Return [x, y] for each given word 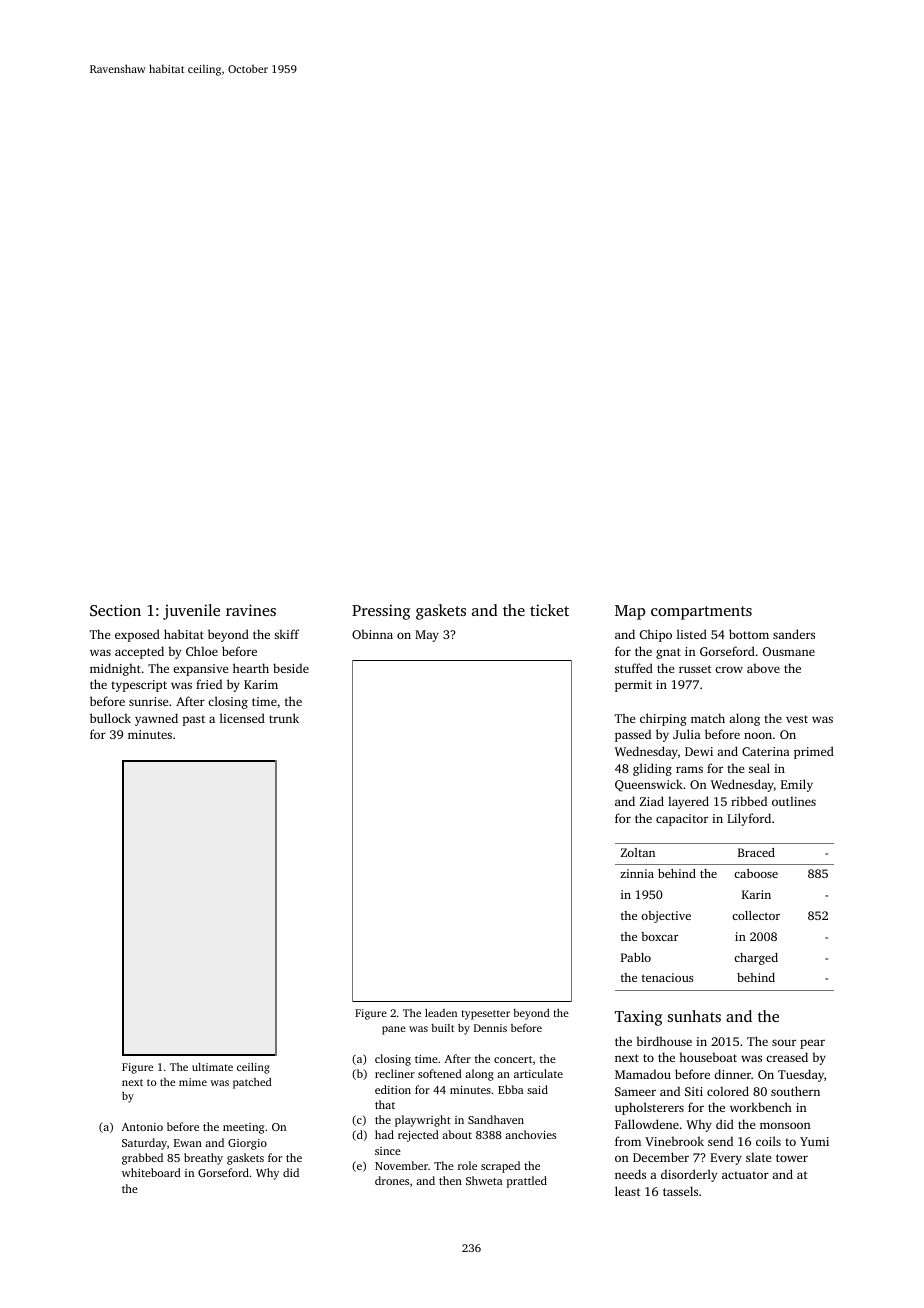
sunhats [694, 1016]
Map [630, 612]
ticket [549, 610]
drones [392, 1180]
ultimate [212, 1067]
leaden [441, 1012]
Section [115, 610]
